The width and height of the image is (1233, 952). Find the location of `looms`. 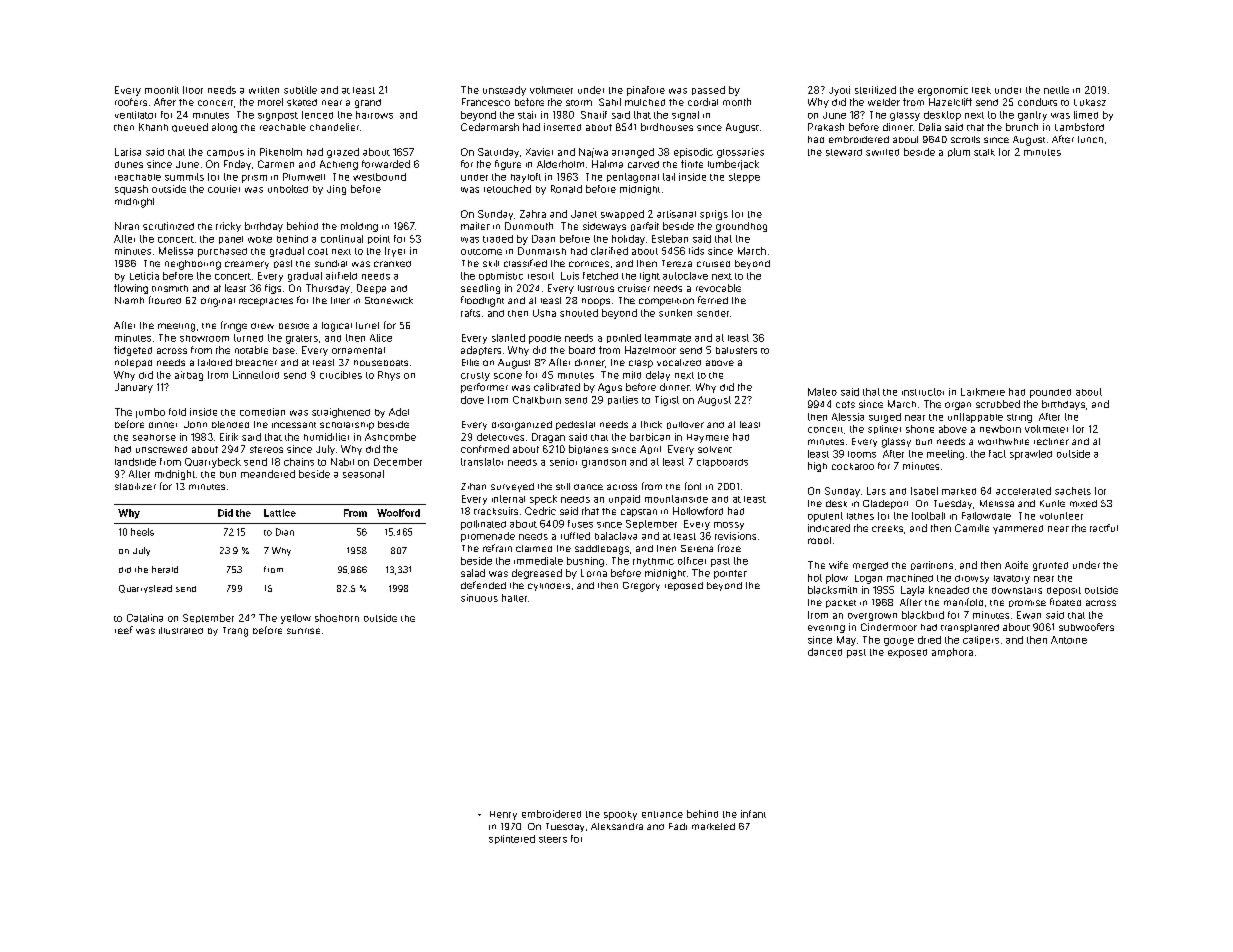

looms is located at coordinates (862, 454).
